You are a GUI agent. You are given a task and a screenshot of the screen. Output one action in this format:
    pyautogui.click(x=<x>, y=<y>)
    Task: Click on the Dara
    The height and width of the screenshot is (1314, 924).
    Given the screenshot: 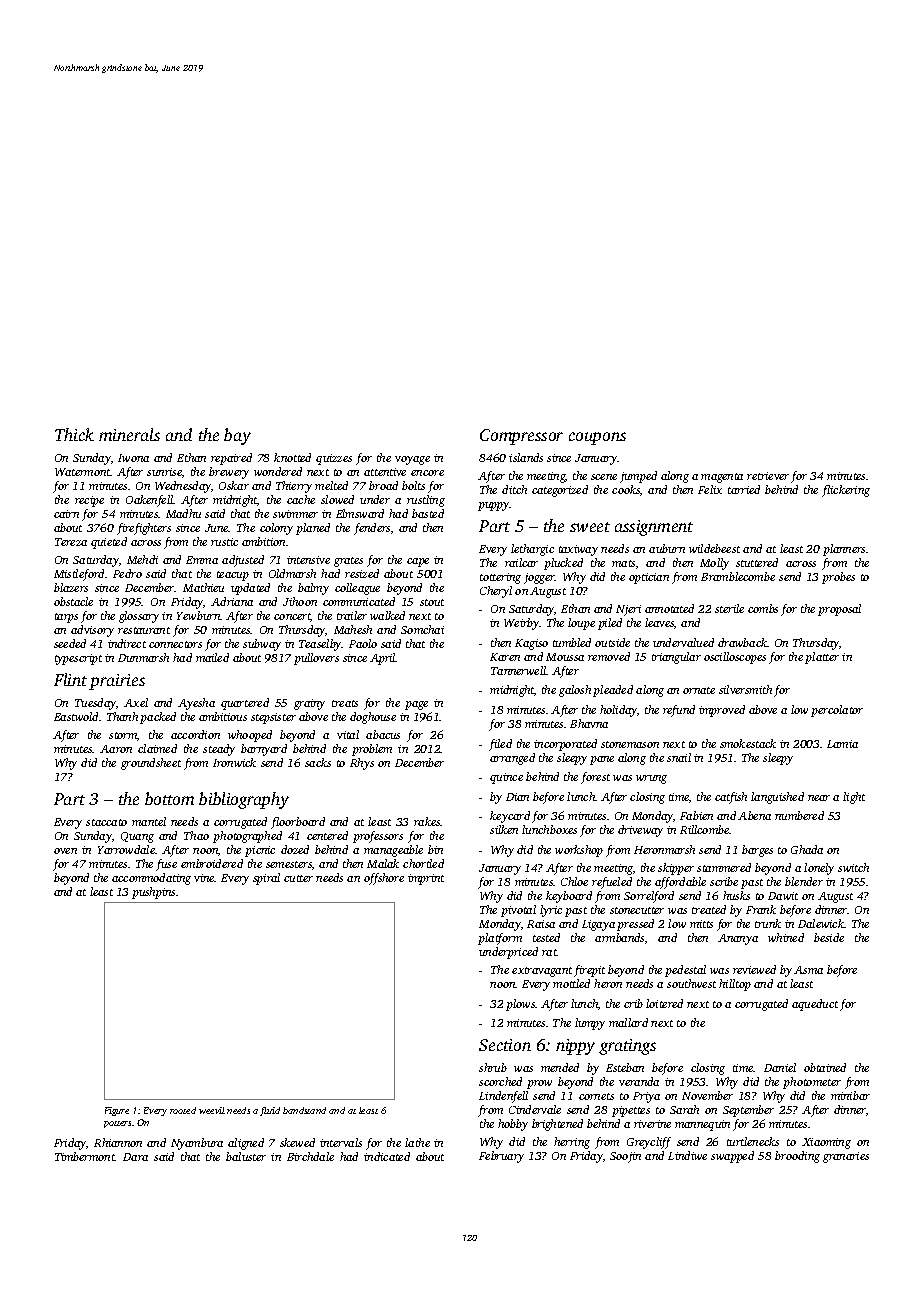 What is the action you would take?
    pyautogui.click(x=135, y=1157)
